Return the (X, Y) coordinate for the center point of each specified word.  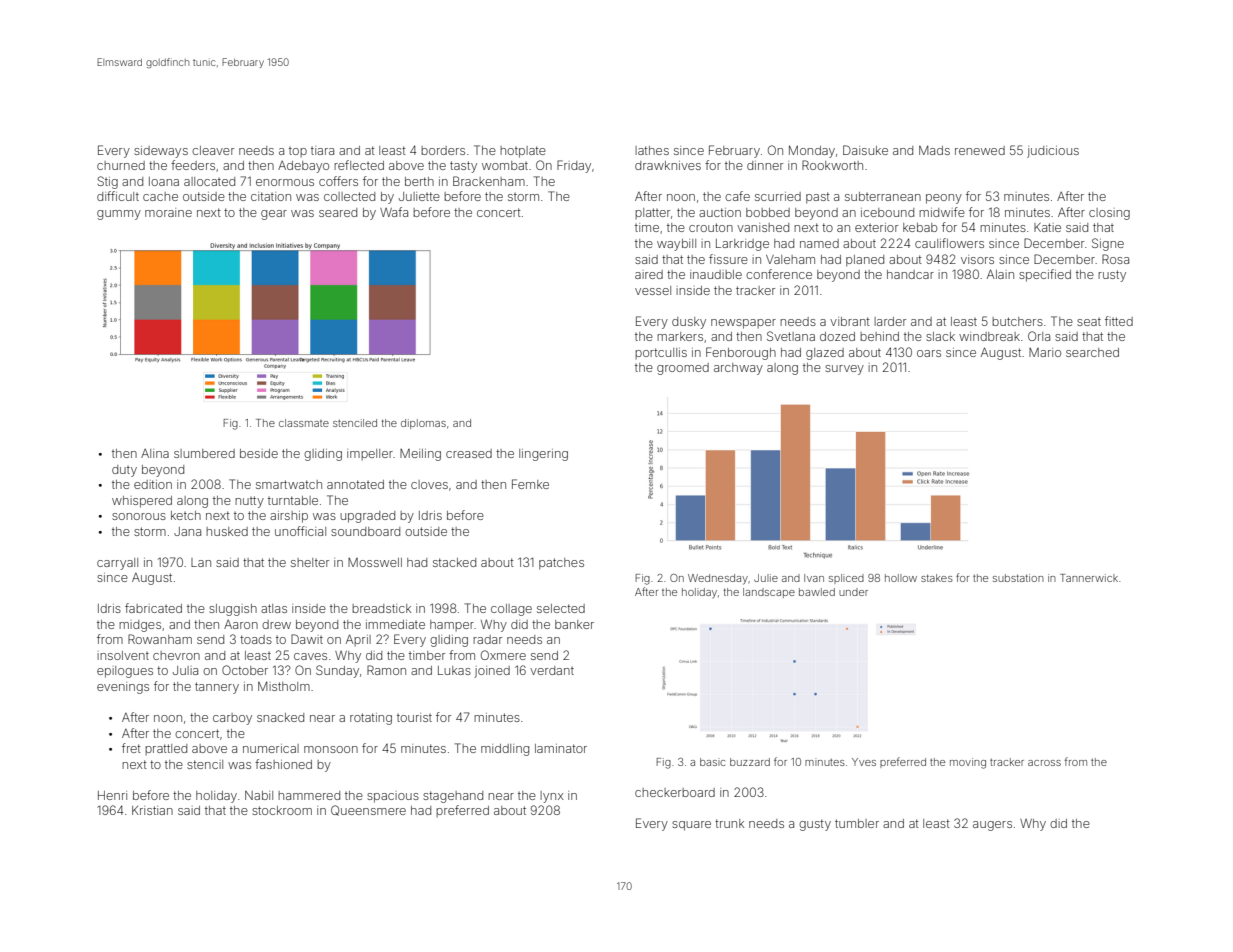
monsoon (331, 749)
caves (310, 656)
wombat (505, 165)
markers (680, 336)
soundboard (365, 531)
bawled (817, 592)
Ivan (814, 578)
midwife (942, 212)
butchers (1017, 321)
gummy (119, 215)
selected (561, 608)
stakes (937, 578)
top (298, 152)
